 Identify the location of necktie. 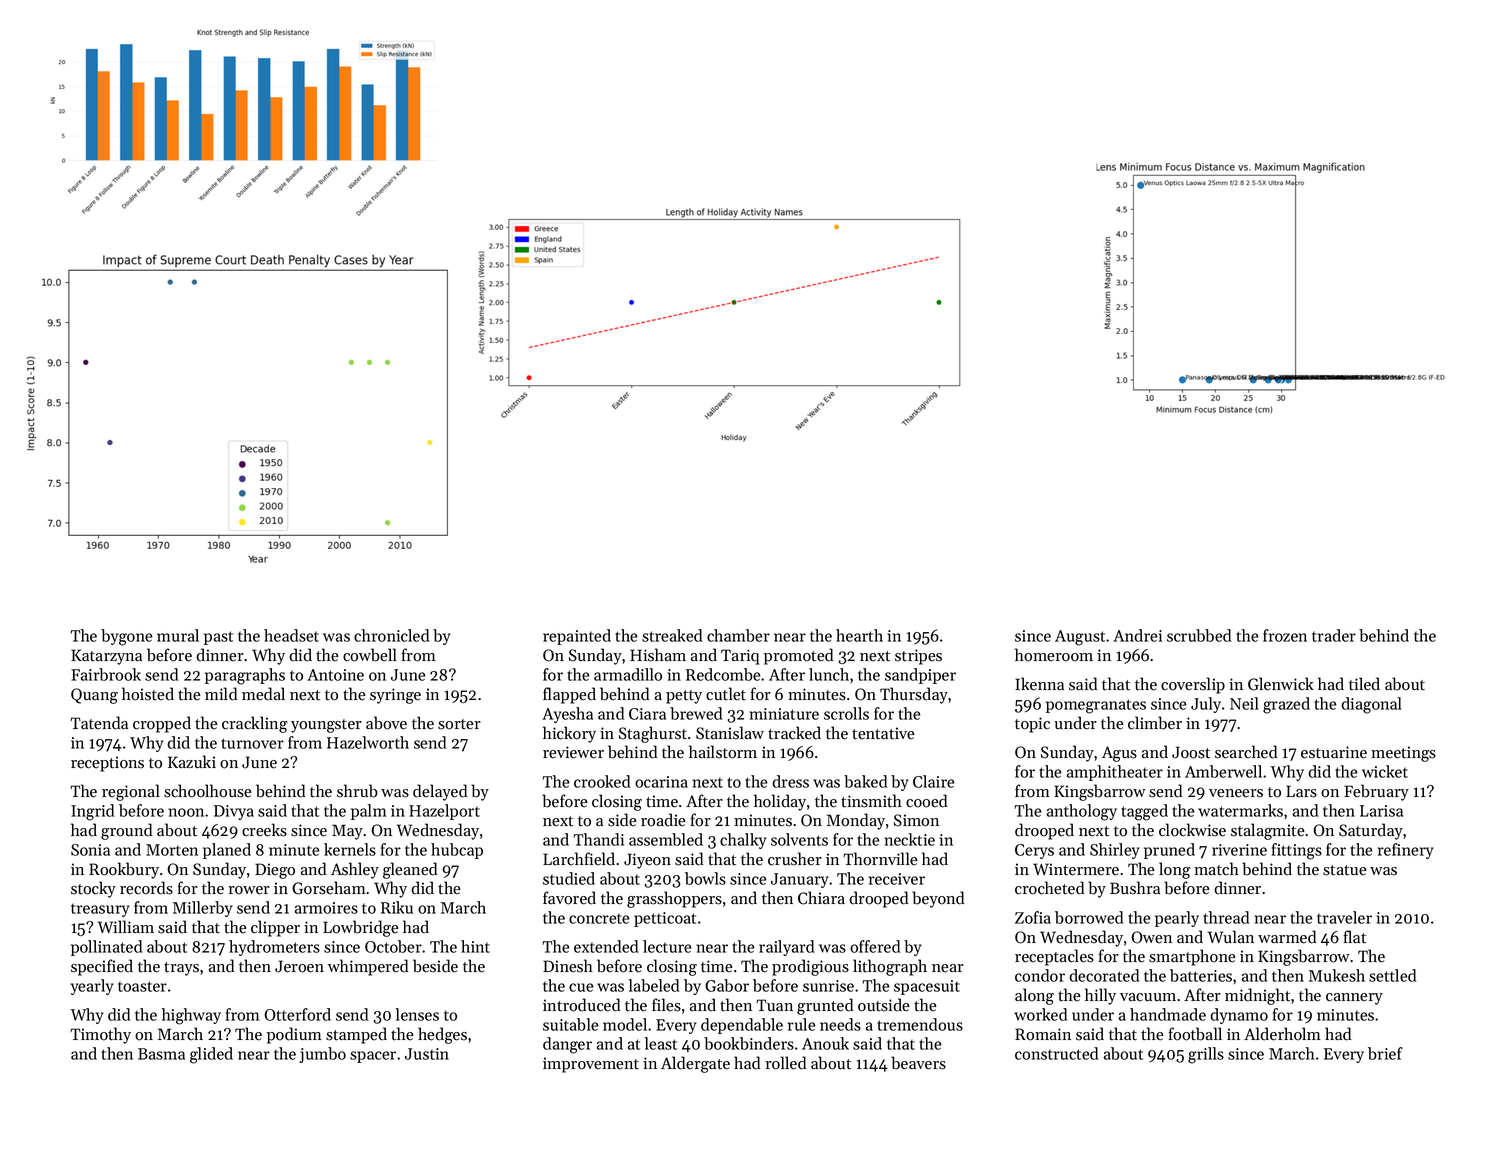
(909, 839).
